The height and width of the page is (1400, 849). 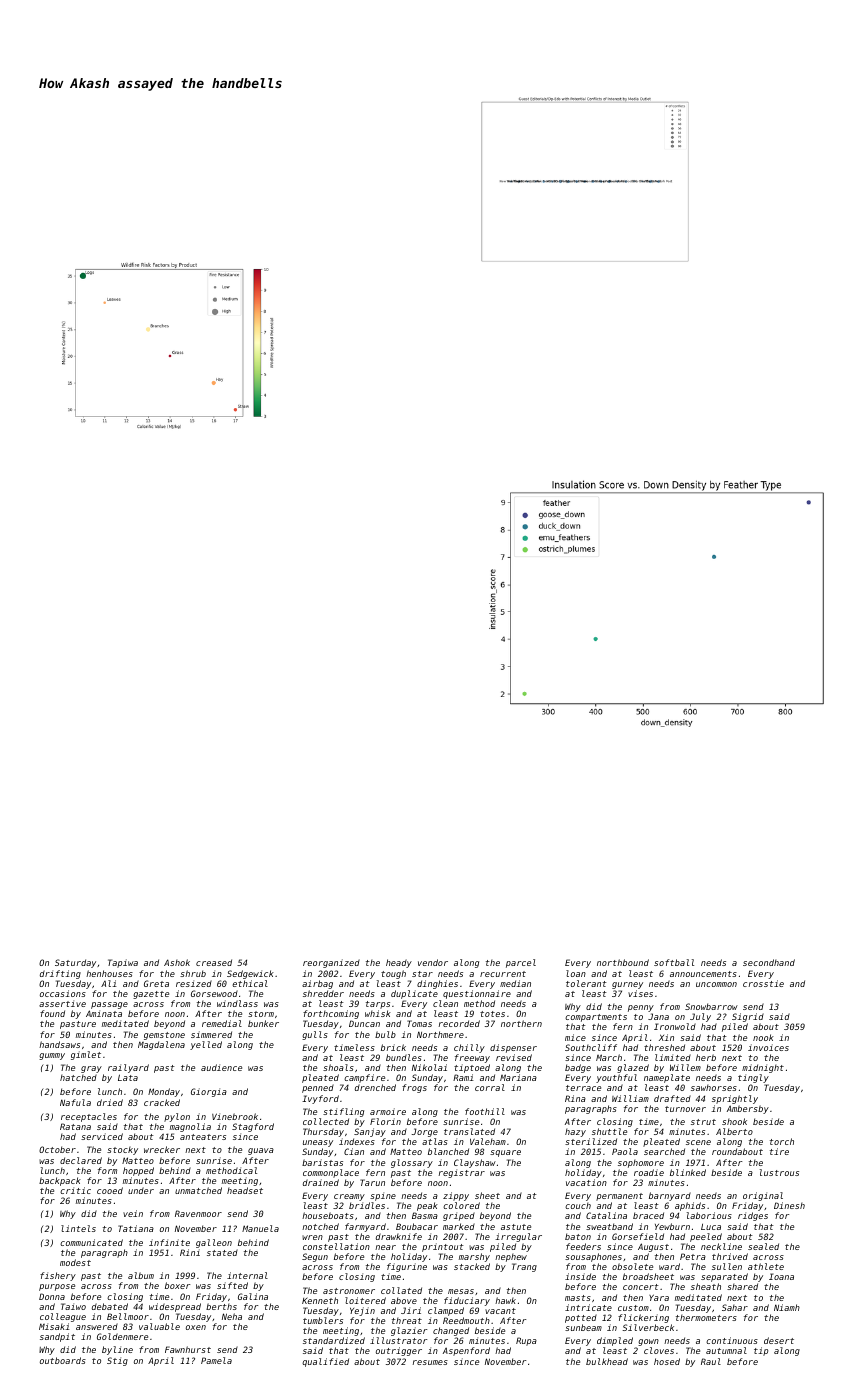 I want to click on critic, so click(x=75, y=1190).
